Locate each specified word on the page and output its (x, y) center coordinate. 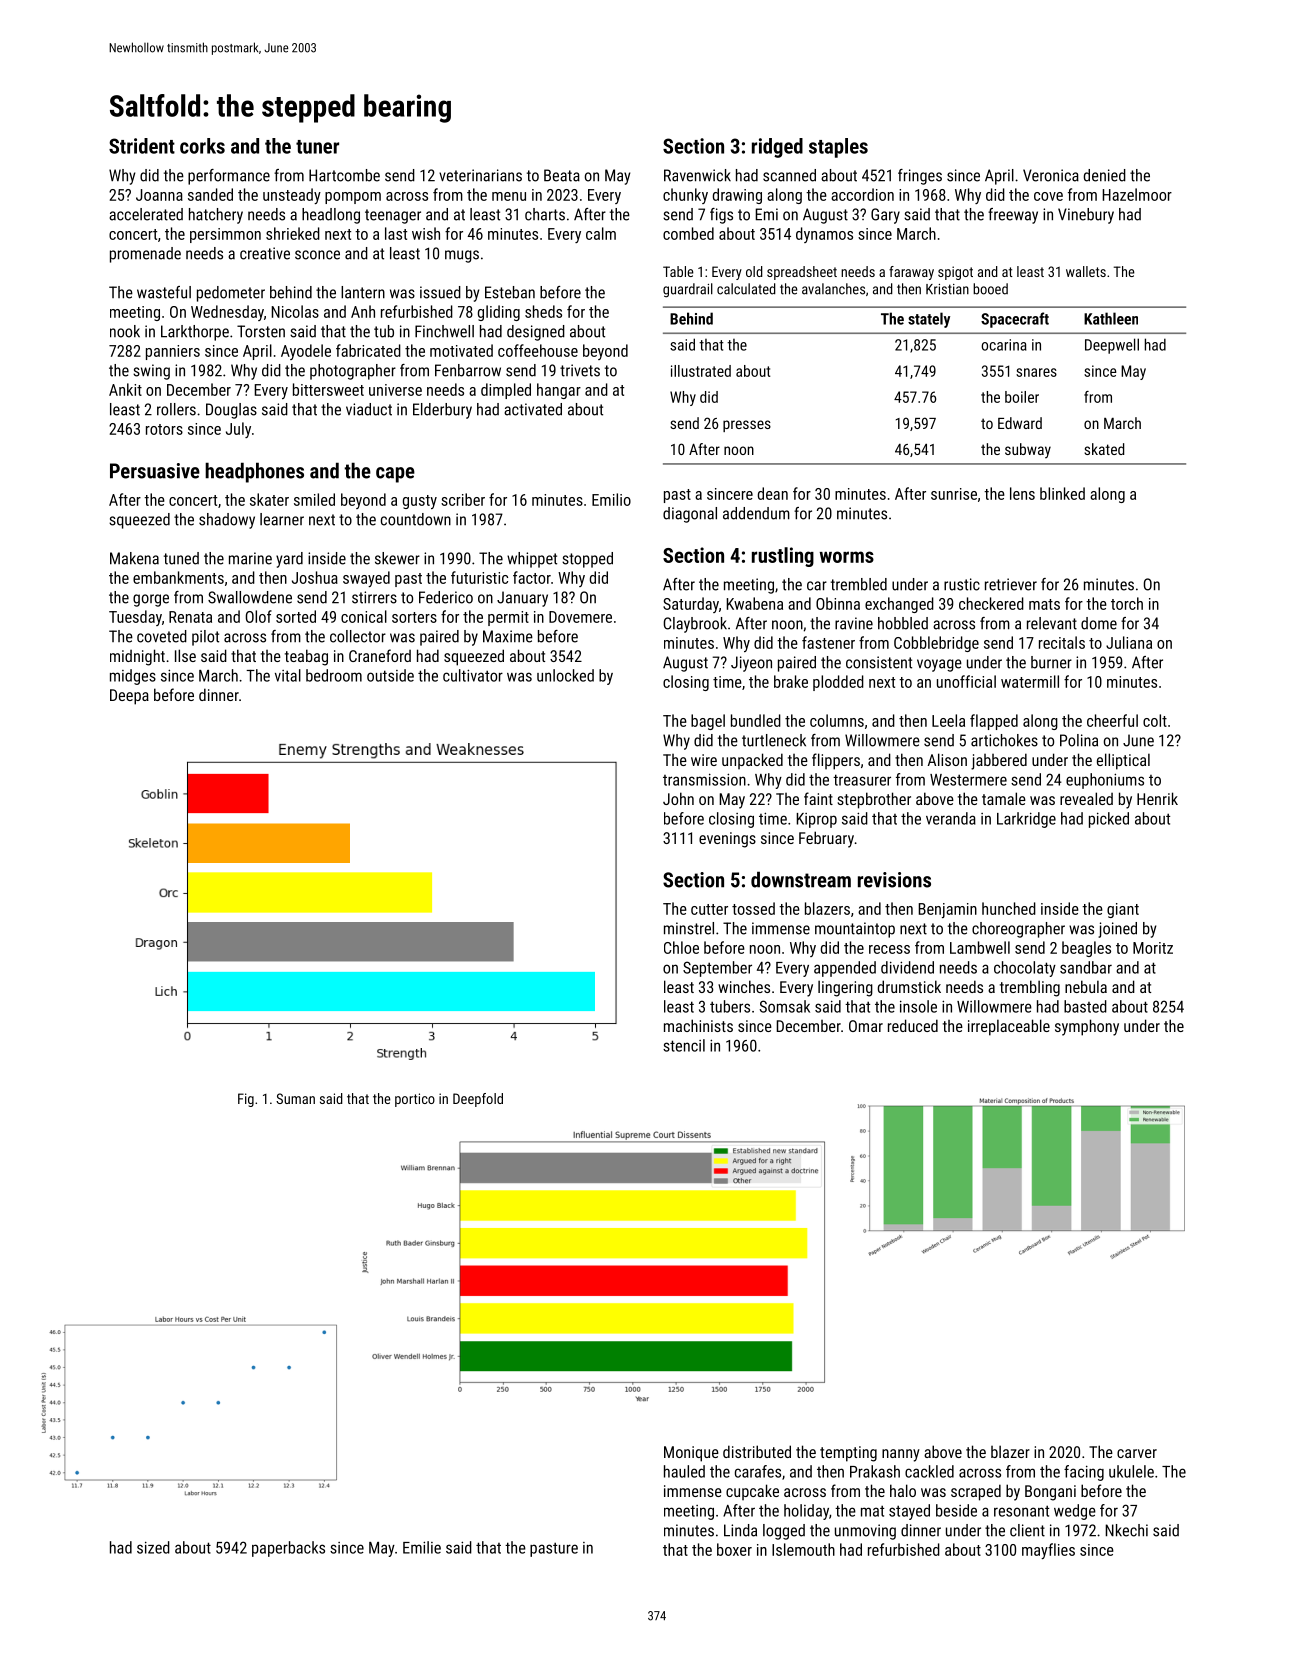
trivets (580, 370)
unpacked (752, 761)
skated (1104, 449)
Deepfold (478, 1100)
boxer (734, 1549)
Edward (1020, 423)
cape (395, 475)
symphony (1087, 1027)
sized (153, 1547)
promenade (145, 255)
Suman (295, 1098)
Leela (948, 720)
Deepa (129, 697)
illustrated (701, 371)
